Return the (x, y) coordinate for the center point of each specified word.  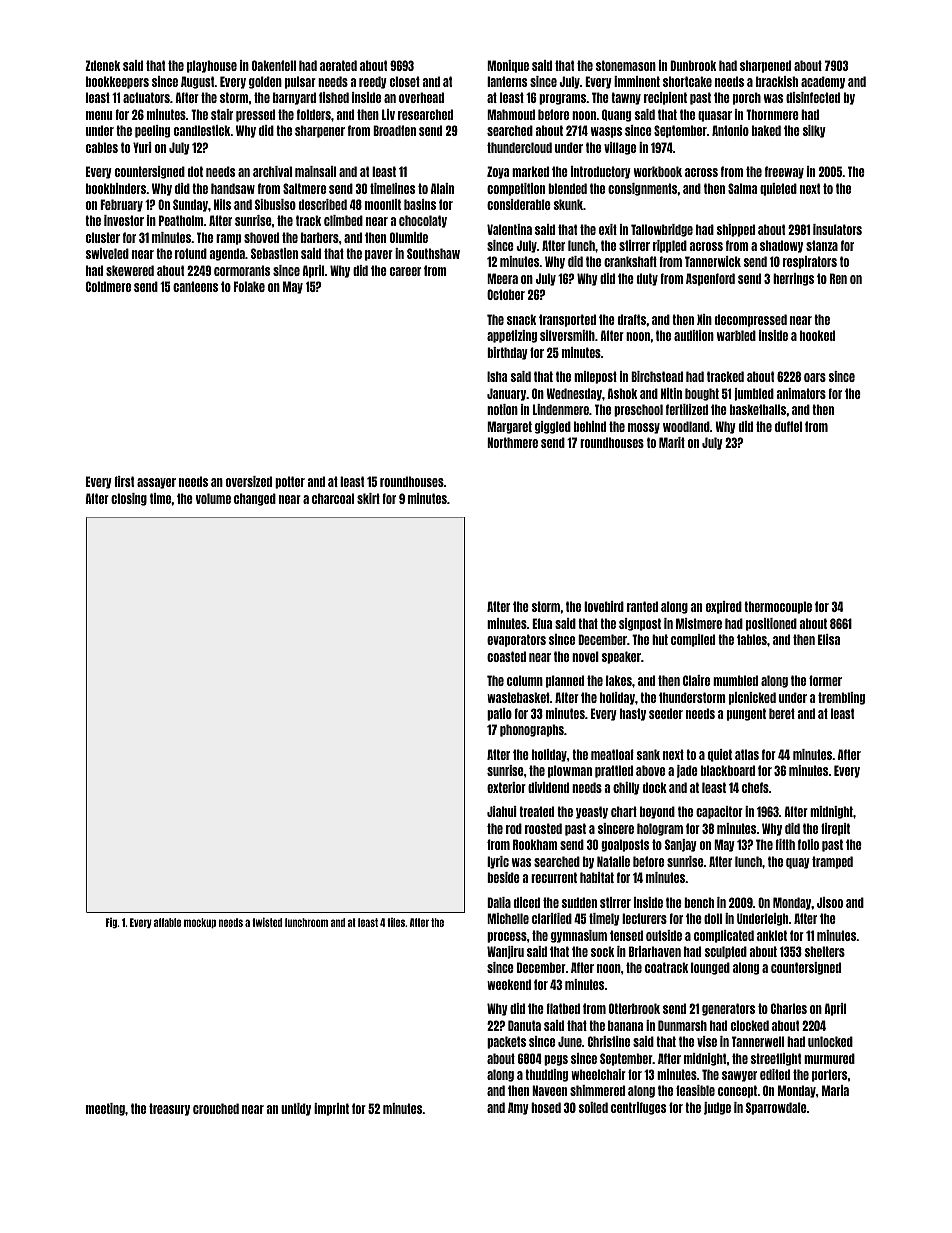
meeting (105, 1109)
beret (782, 713)
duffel (788, 426)
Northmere (512, 442)
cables (102, 147)
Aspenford (710, 279)
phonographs (532, 730)
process (507, 937)
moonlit (383, 204)
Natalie (613, 861)
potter (290, 482)
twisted (267, 922)
